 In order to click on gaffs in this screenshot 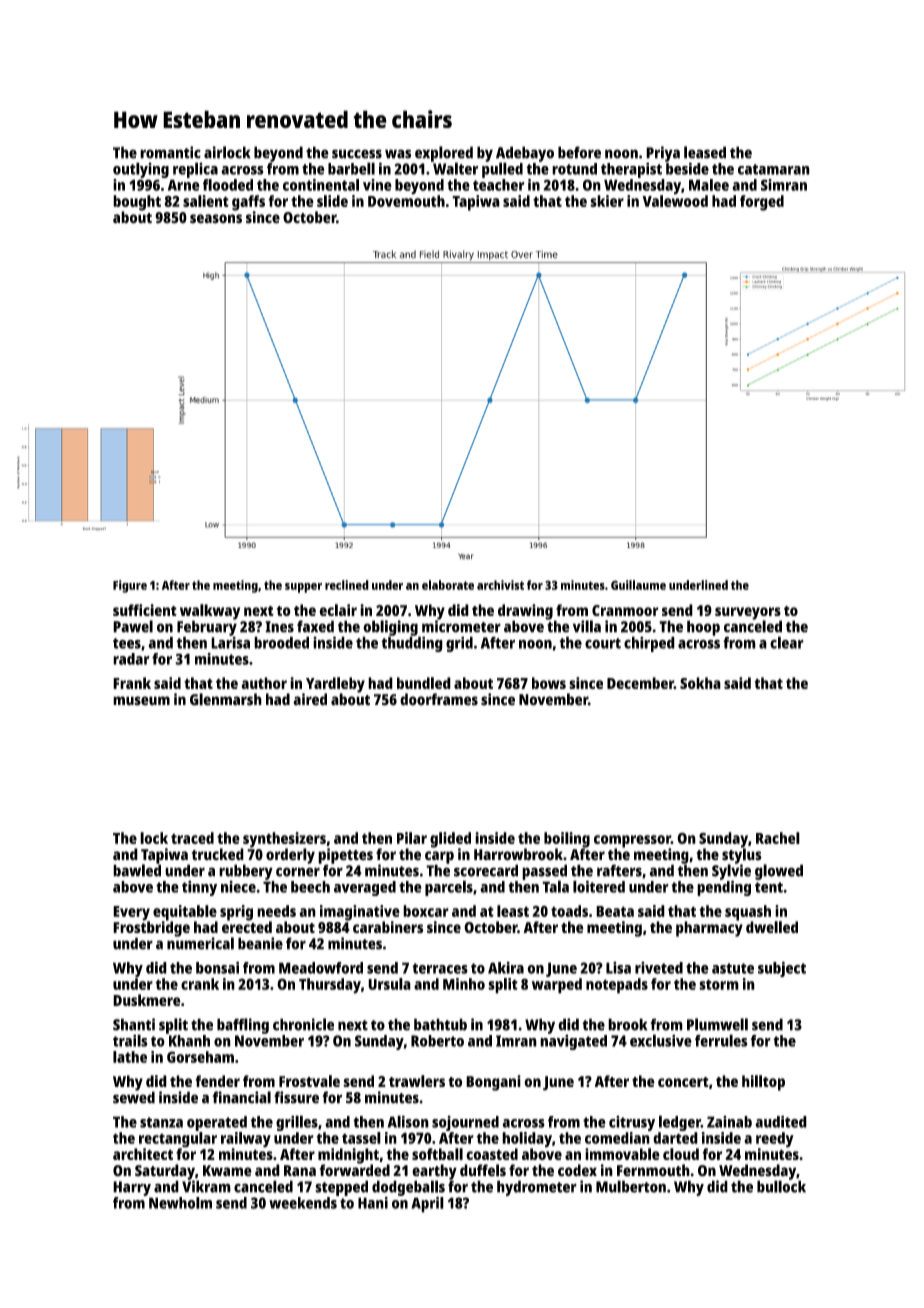, I will do `click(248, 203)`.
